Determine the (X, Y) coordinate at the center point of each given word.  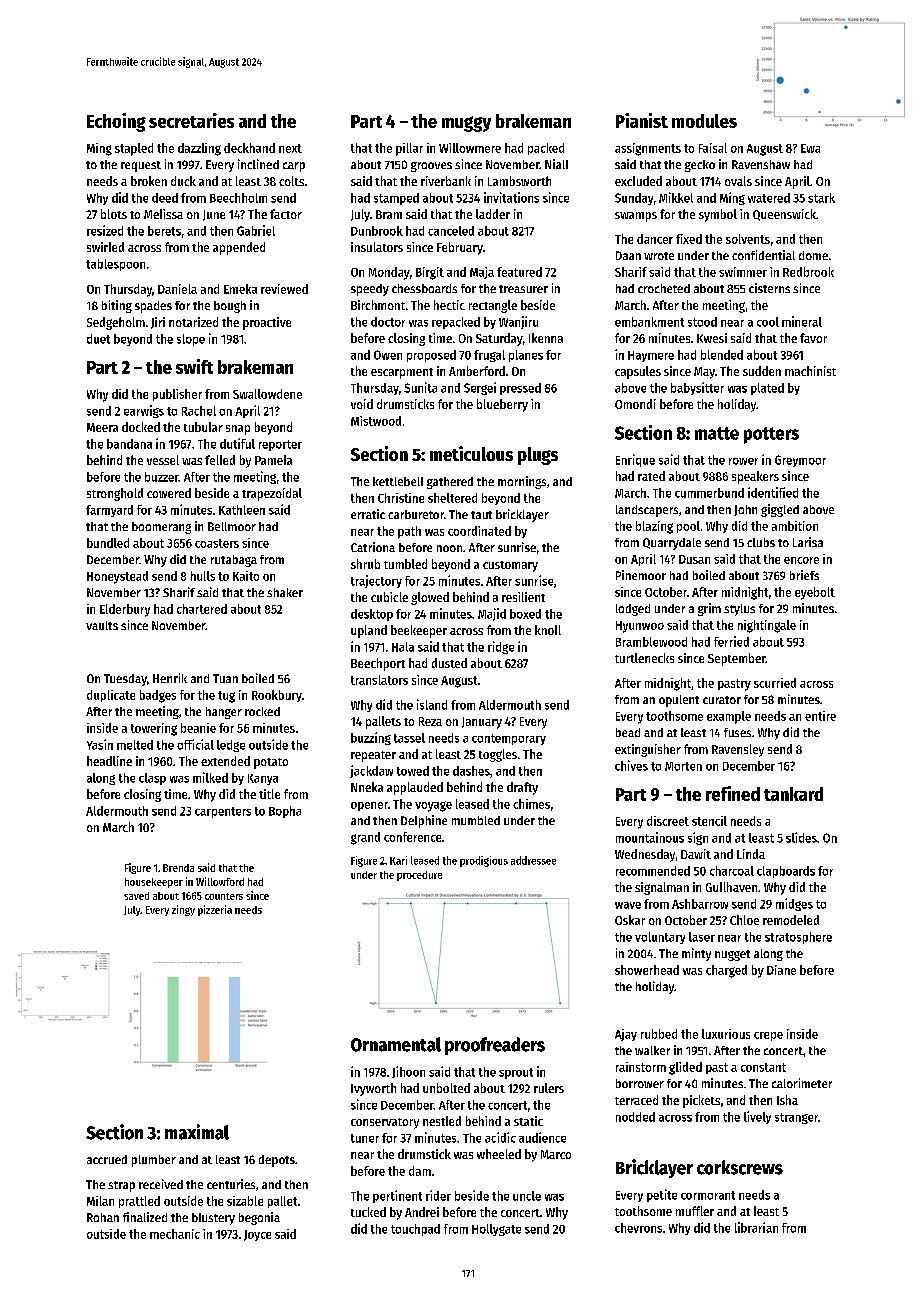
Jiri (158, 323)
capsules (638, 372)
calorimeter (802, 1083)
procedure (419, 876)
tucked (368, 1212)
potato (271, 763)
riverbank (446, 181)
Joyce (257, 1235)
